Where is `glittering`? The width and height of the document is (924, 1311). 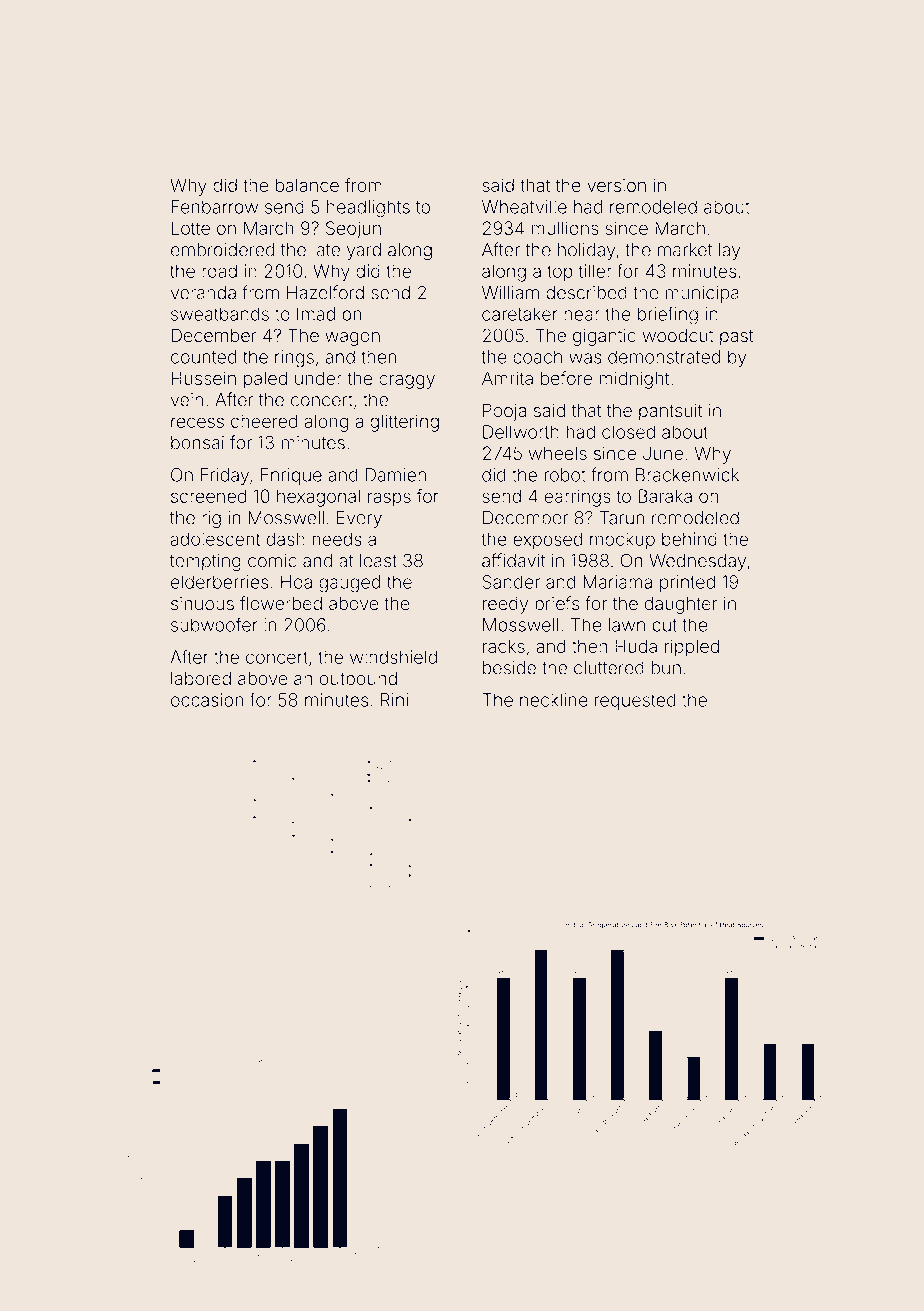
glittering is located at coordinates (404, 423).
